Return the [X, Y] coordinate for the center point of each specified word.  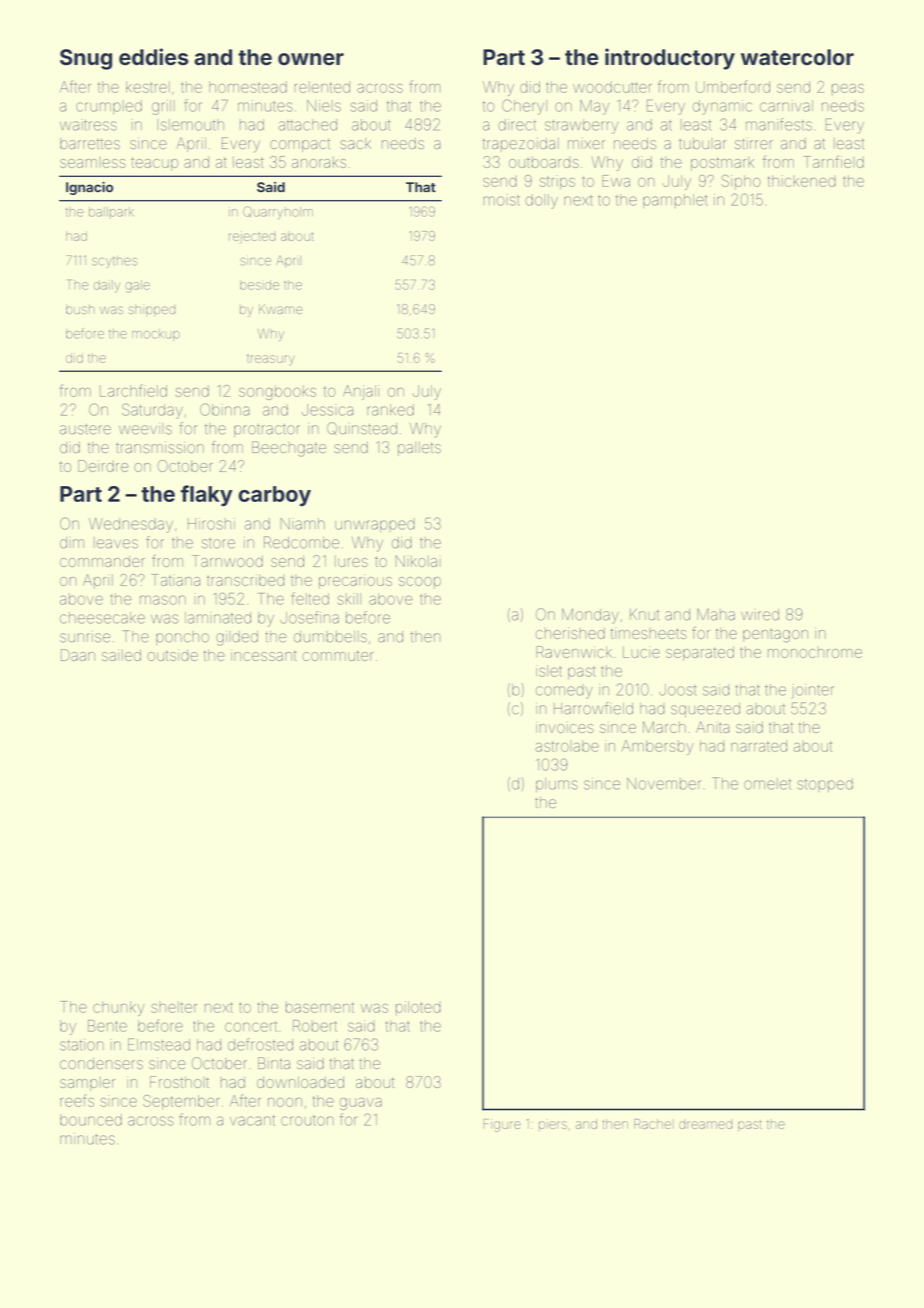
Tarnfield [834, 161]
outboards [544, 162]
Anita [713, 727]
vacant [252, 1120]
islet [549, 671]
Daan [78, 655]
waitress [88, 125]
